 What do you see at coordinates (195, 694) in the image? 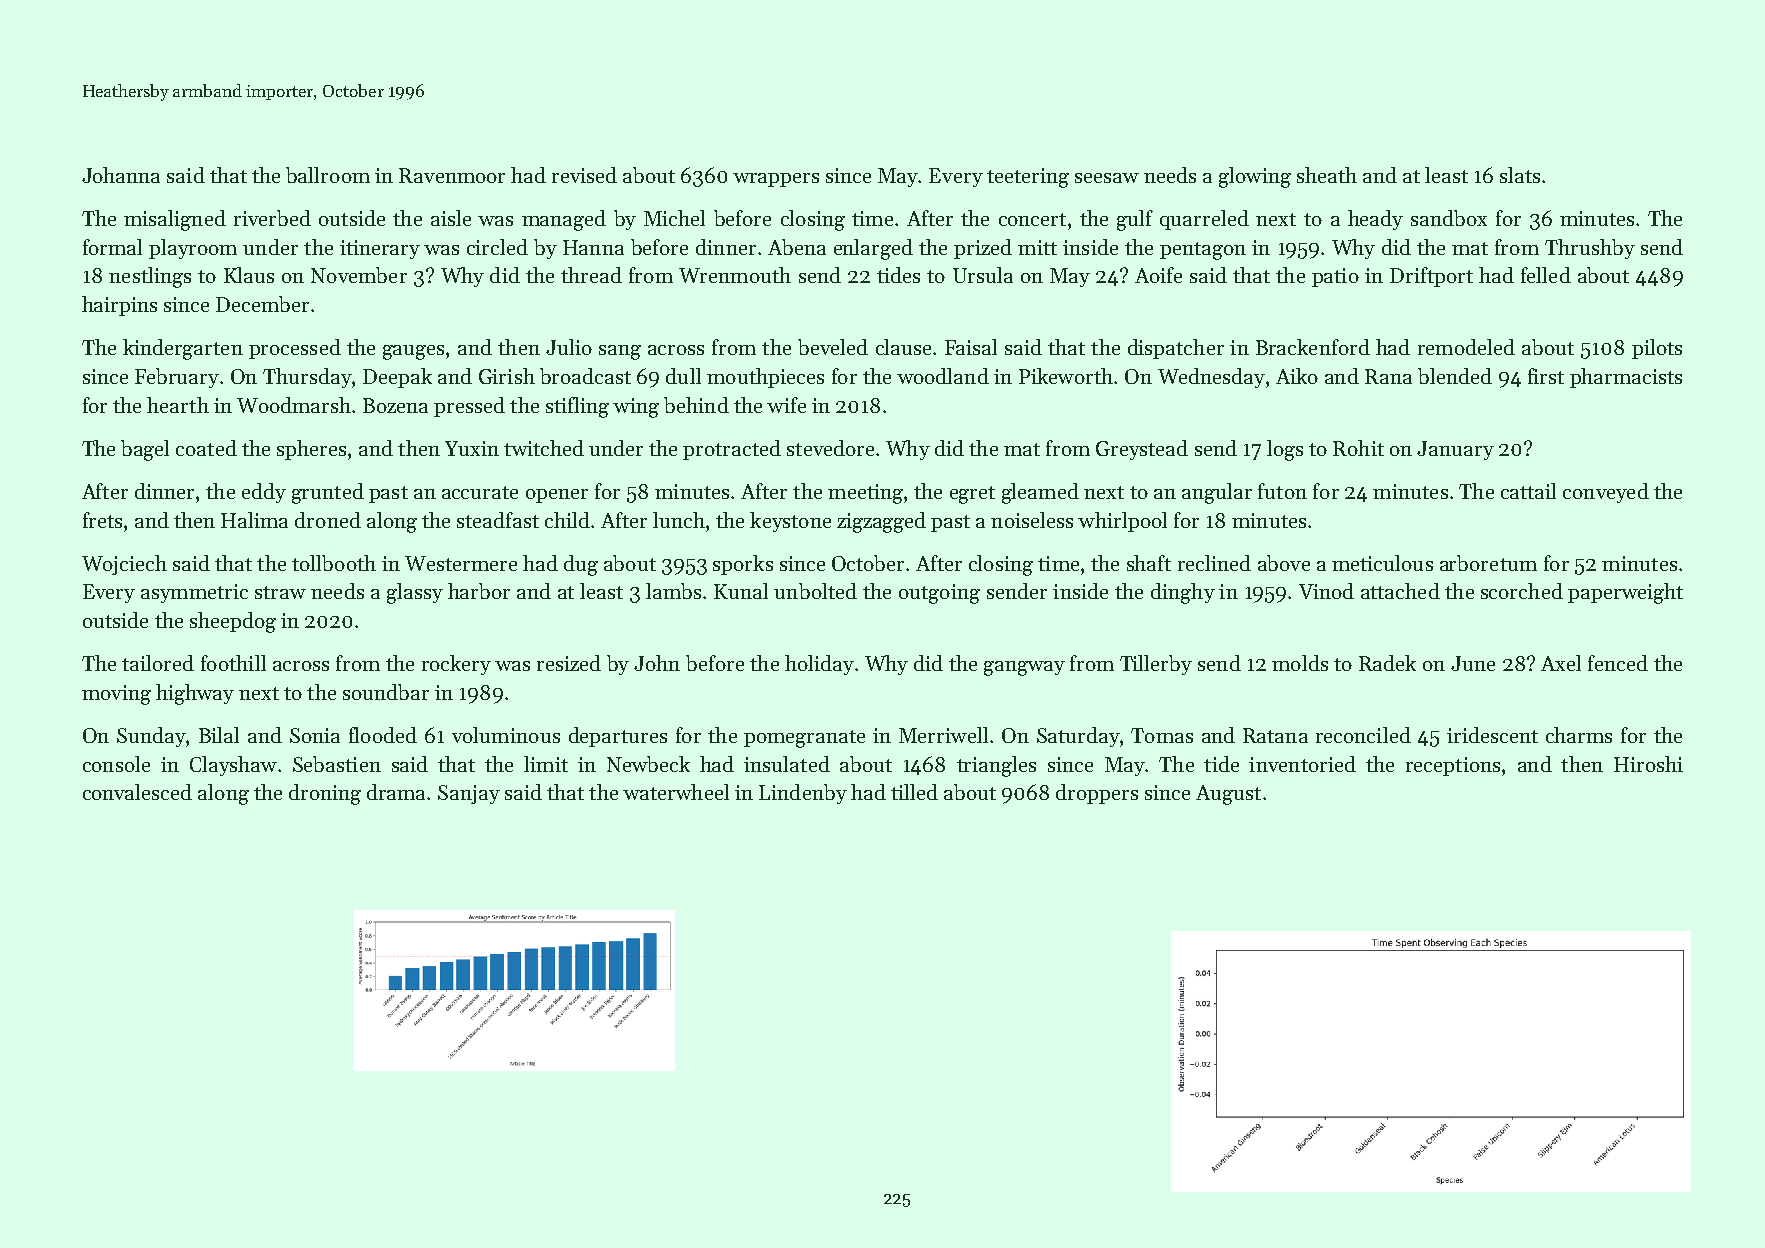
I see `highway` at bounding box center [195, 694].
